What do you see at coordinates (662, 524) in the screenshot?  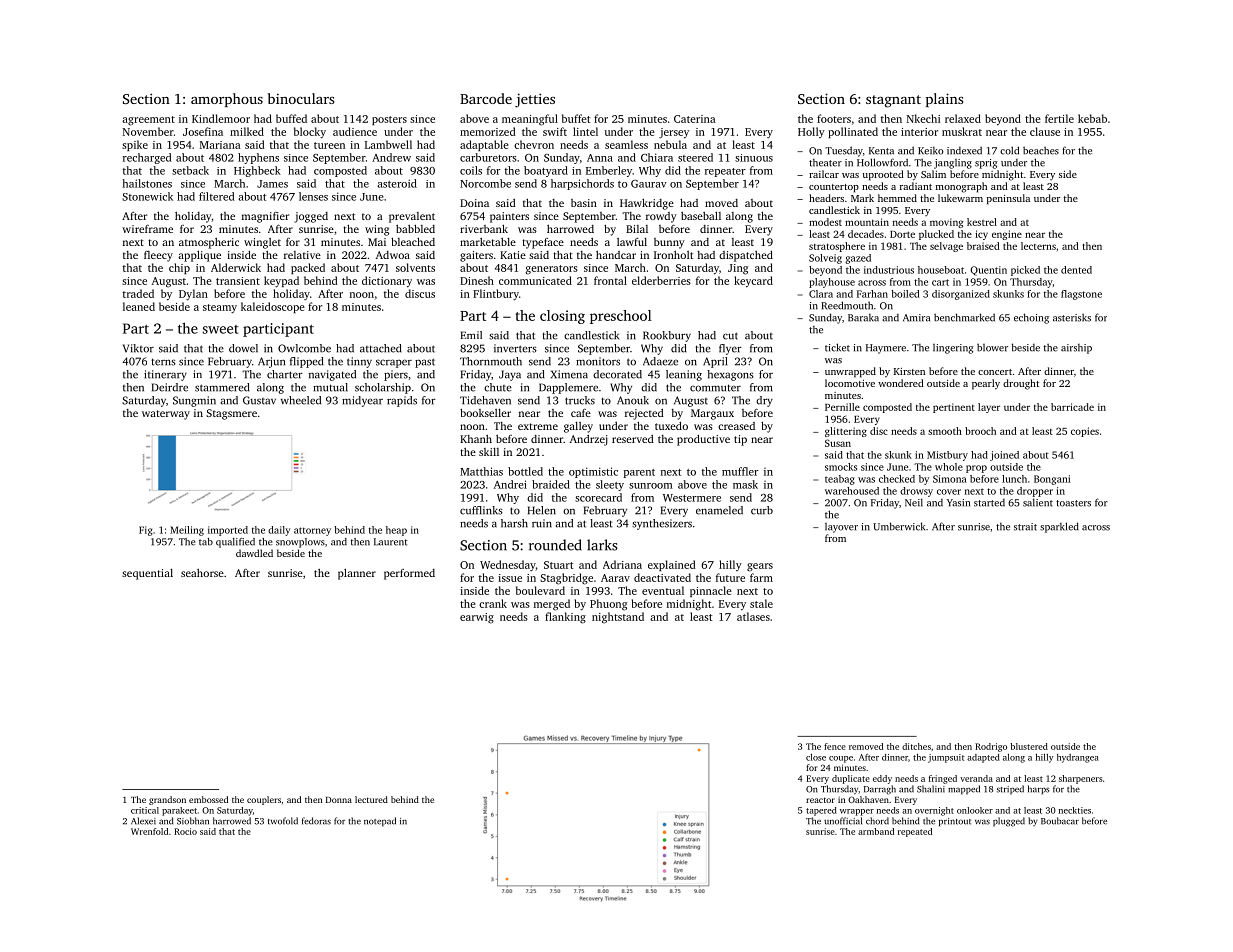 I see `synthesizers` at bounding box center [662, 524].
